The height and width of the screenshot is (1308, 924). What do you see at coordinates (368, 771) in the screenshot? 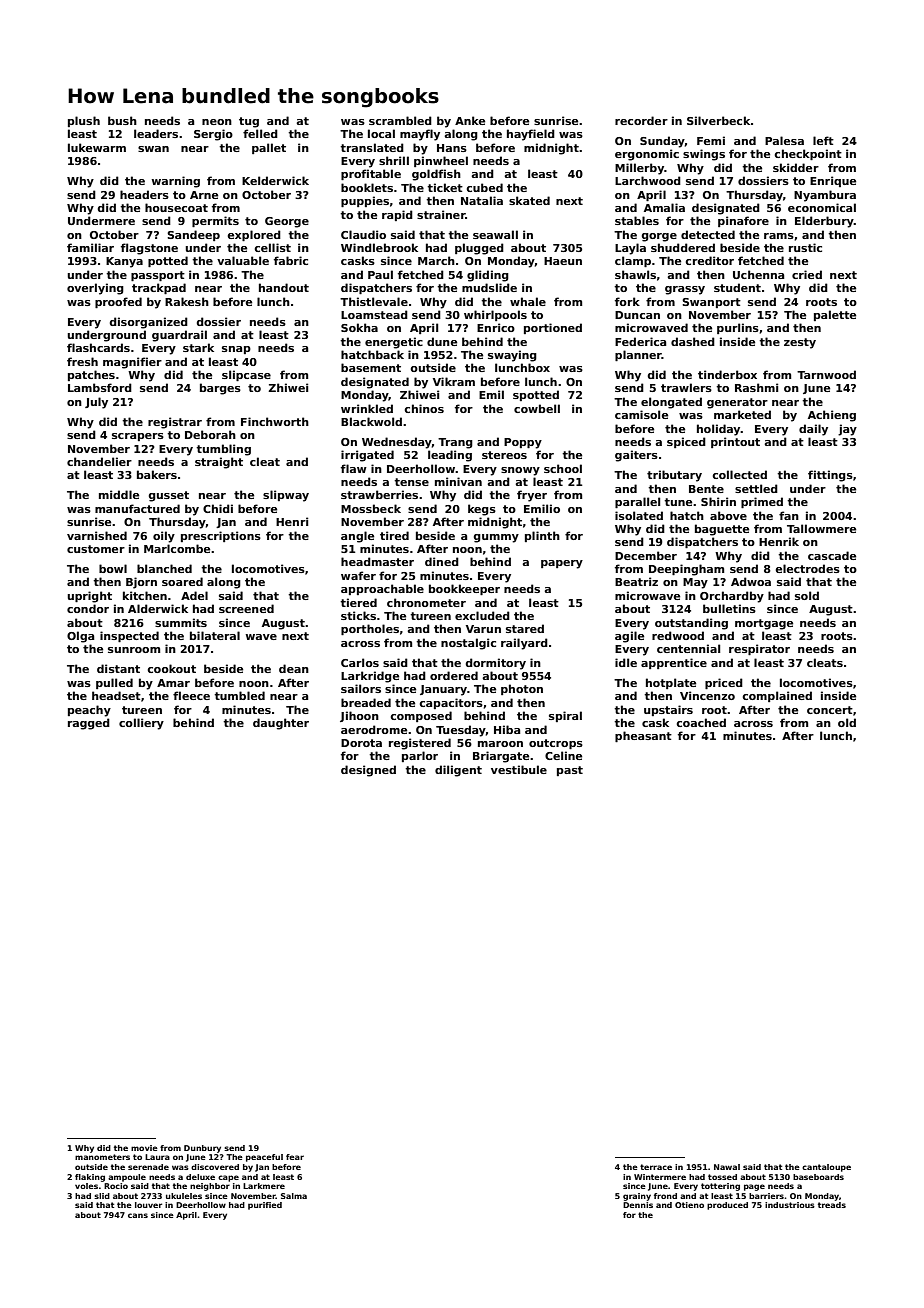
I see `designed` at bounding box center [368, 771].
